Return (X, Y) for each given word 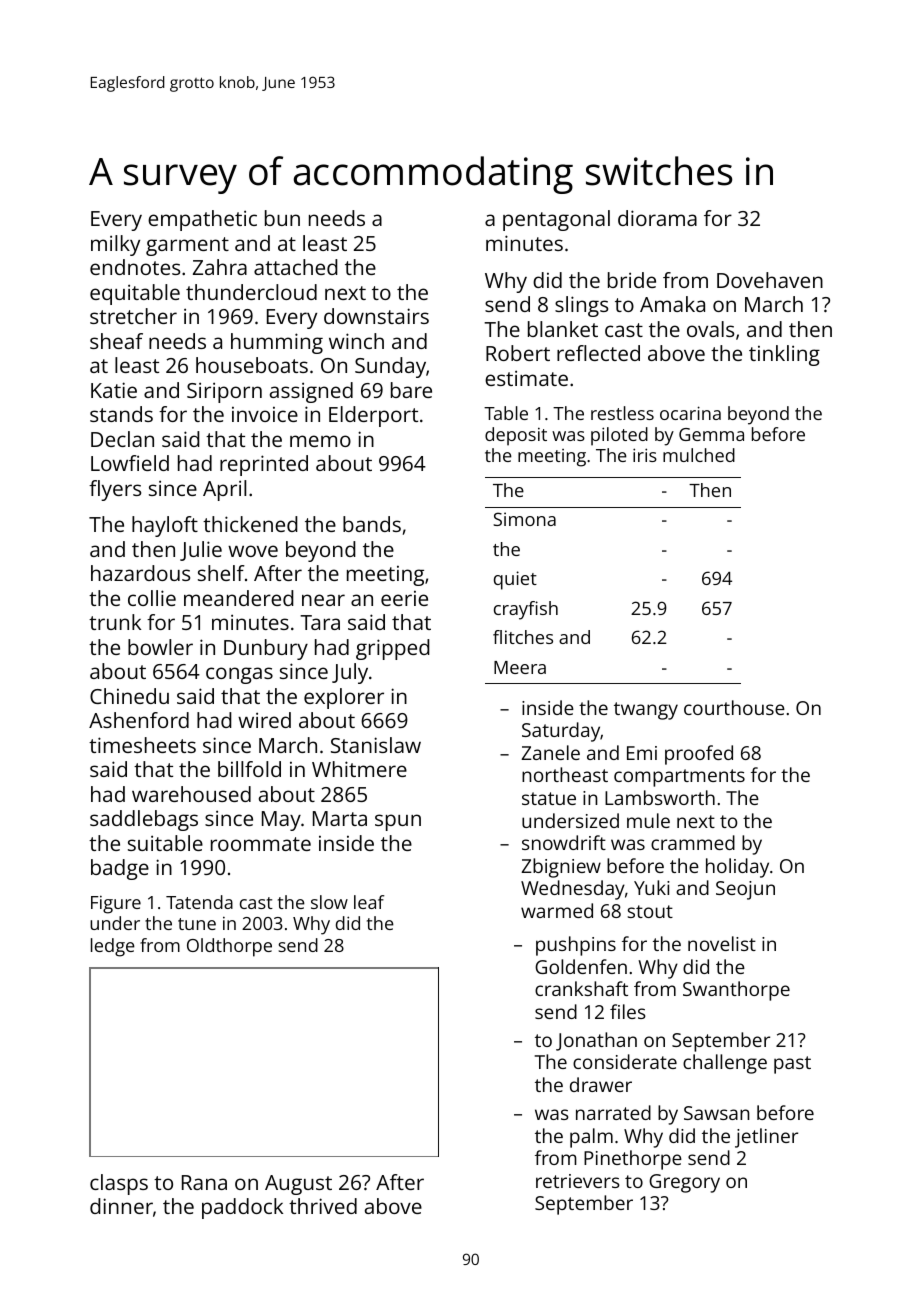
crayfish (526, 610)
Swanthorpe (736, 991)
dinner (121, 1206)
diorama (657, 218)
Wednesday (573, 890)
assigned (311, 392)
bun (282, 218)
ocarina (690, 413)
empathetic (202, 220)
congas (239, 675)
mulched (699, 455)
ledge (113, 947)
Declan (122, 439)
